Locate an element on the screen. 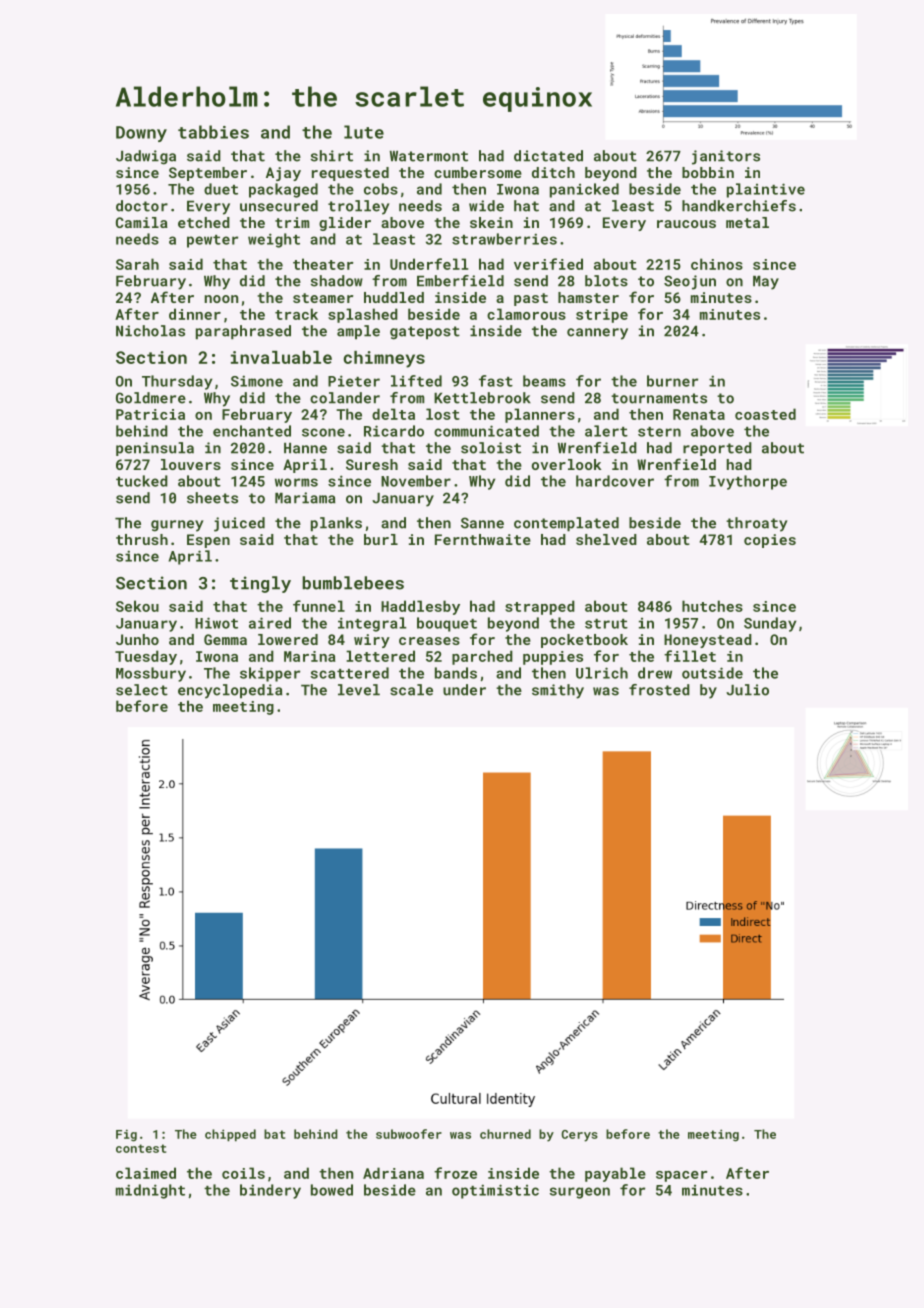 Image resolution: width=924 pixels, height=1308 pixels. Julio is located at coordinates (747, 690).
